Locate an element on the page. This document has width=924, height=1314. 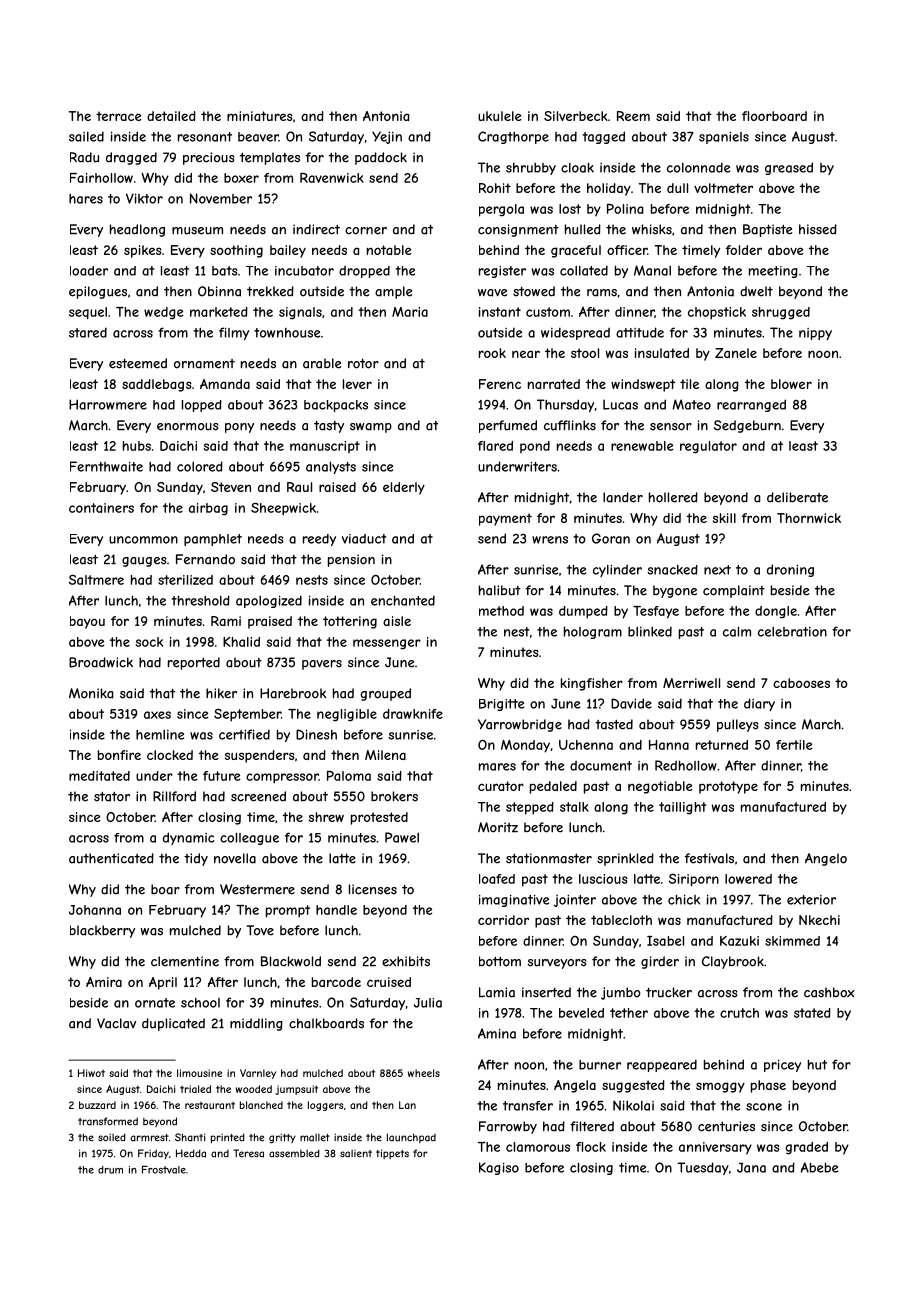
Nkechi is located at coordinates (819, 920).
